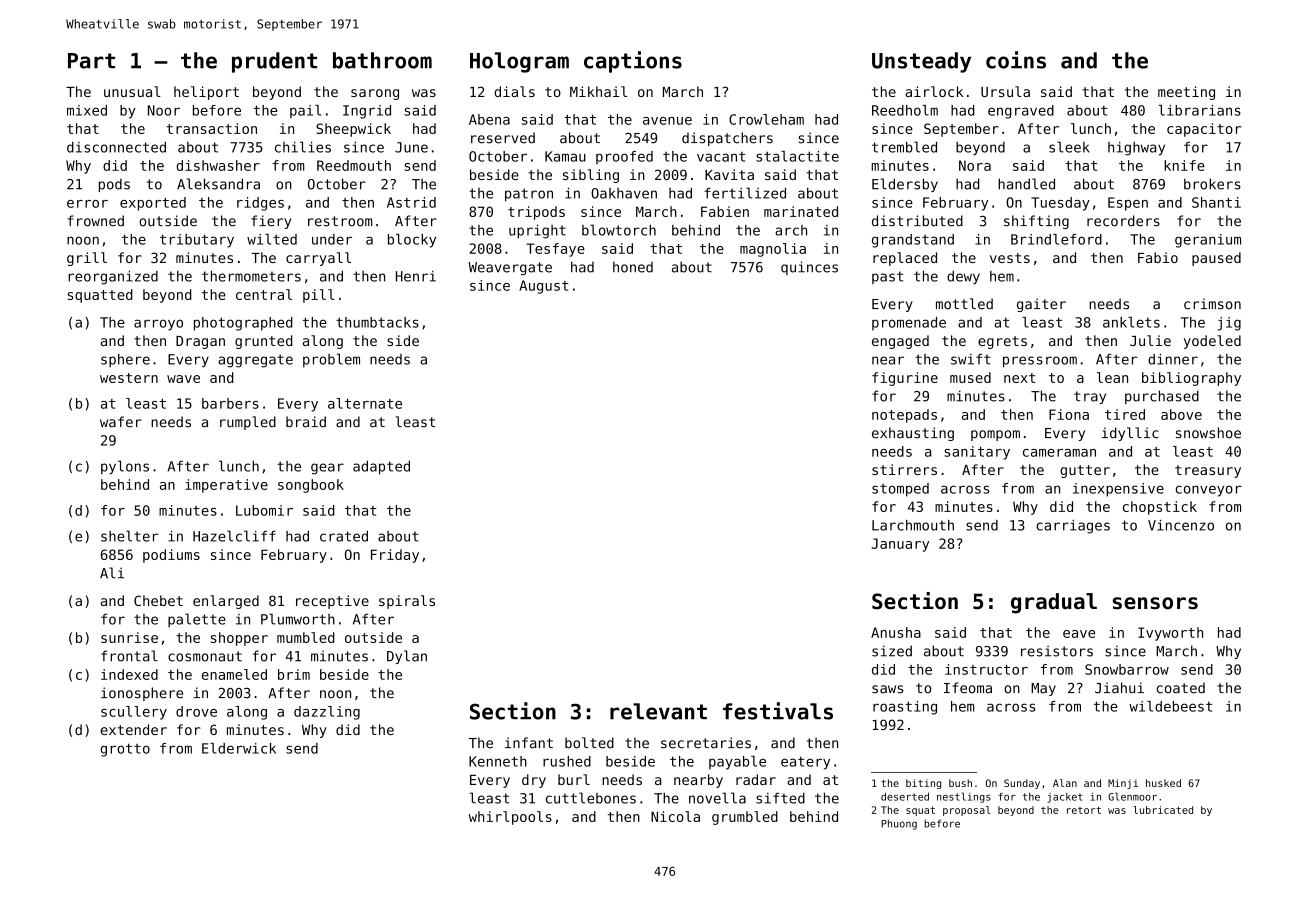 This image has width=1308, height=924. I want to click on central, so click(264, 294).
